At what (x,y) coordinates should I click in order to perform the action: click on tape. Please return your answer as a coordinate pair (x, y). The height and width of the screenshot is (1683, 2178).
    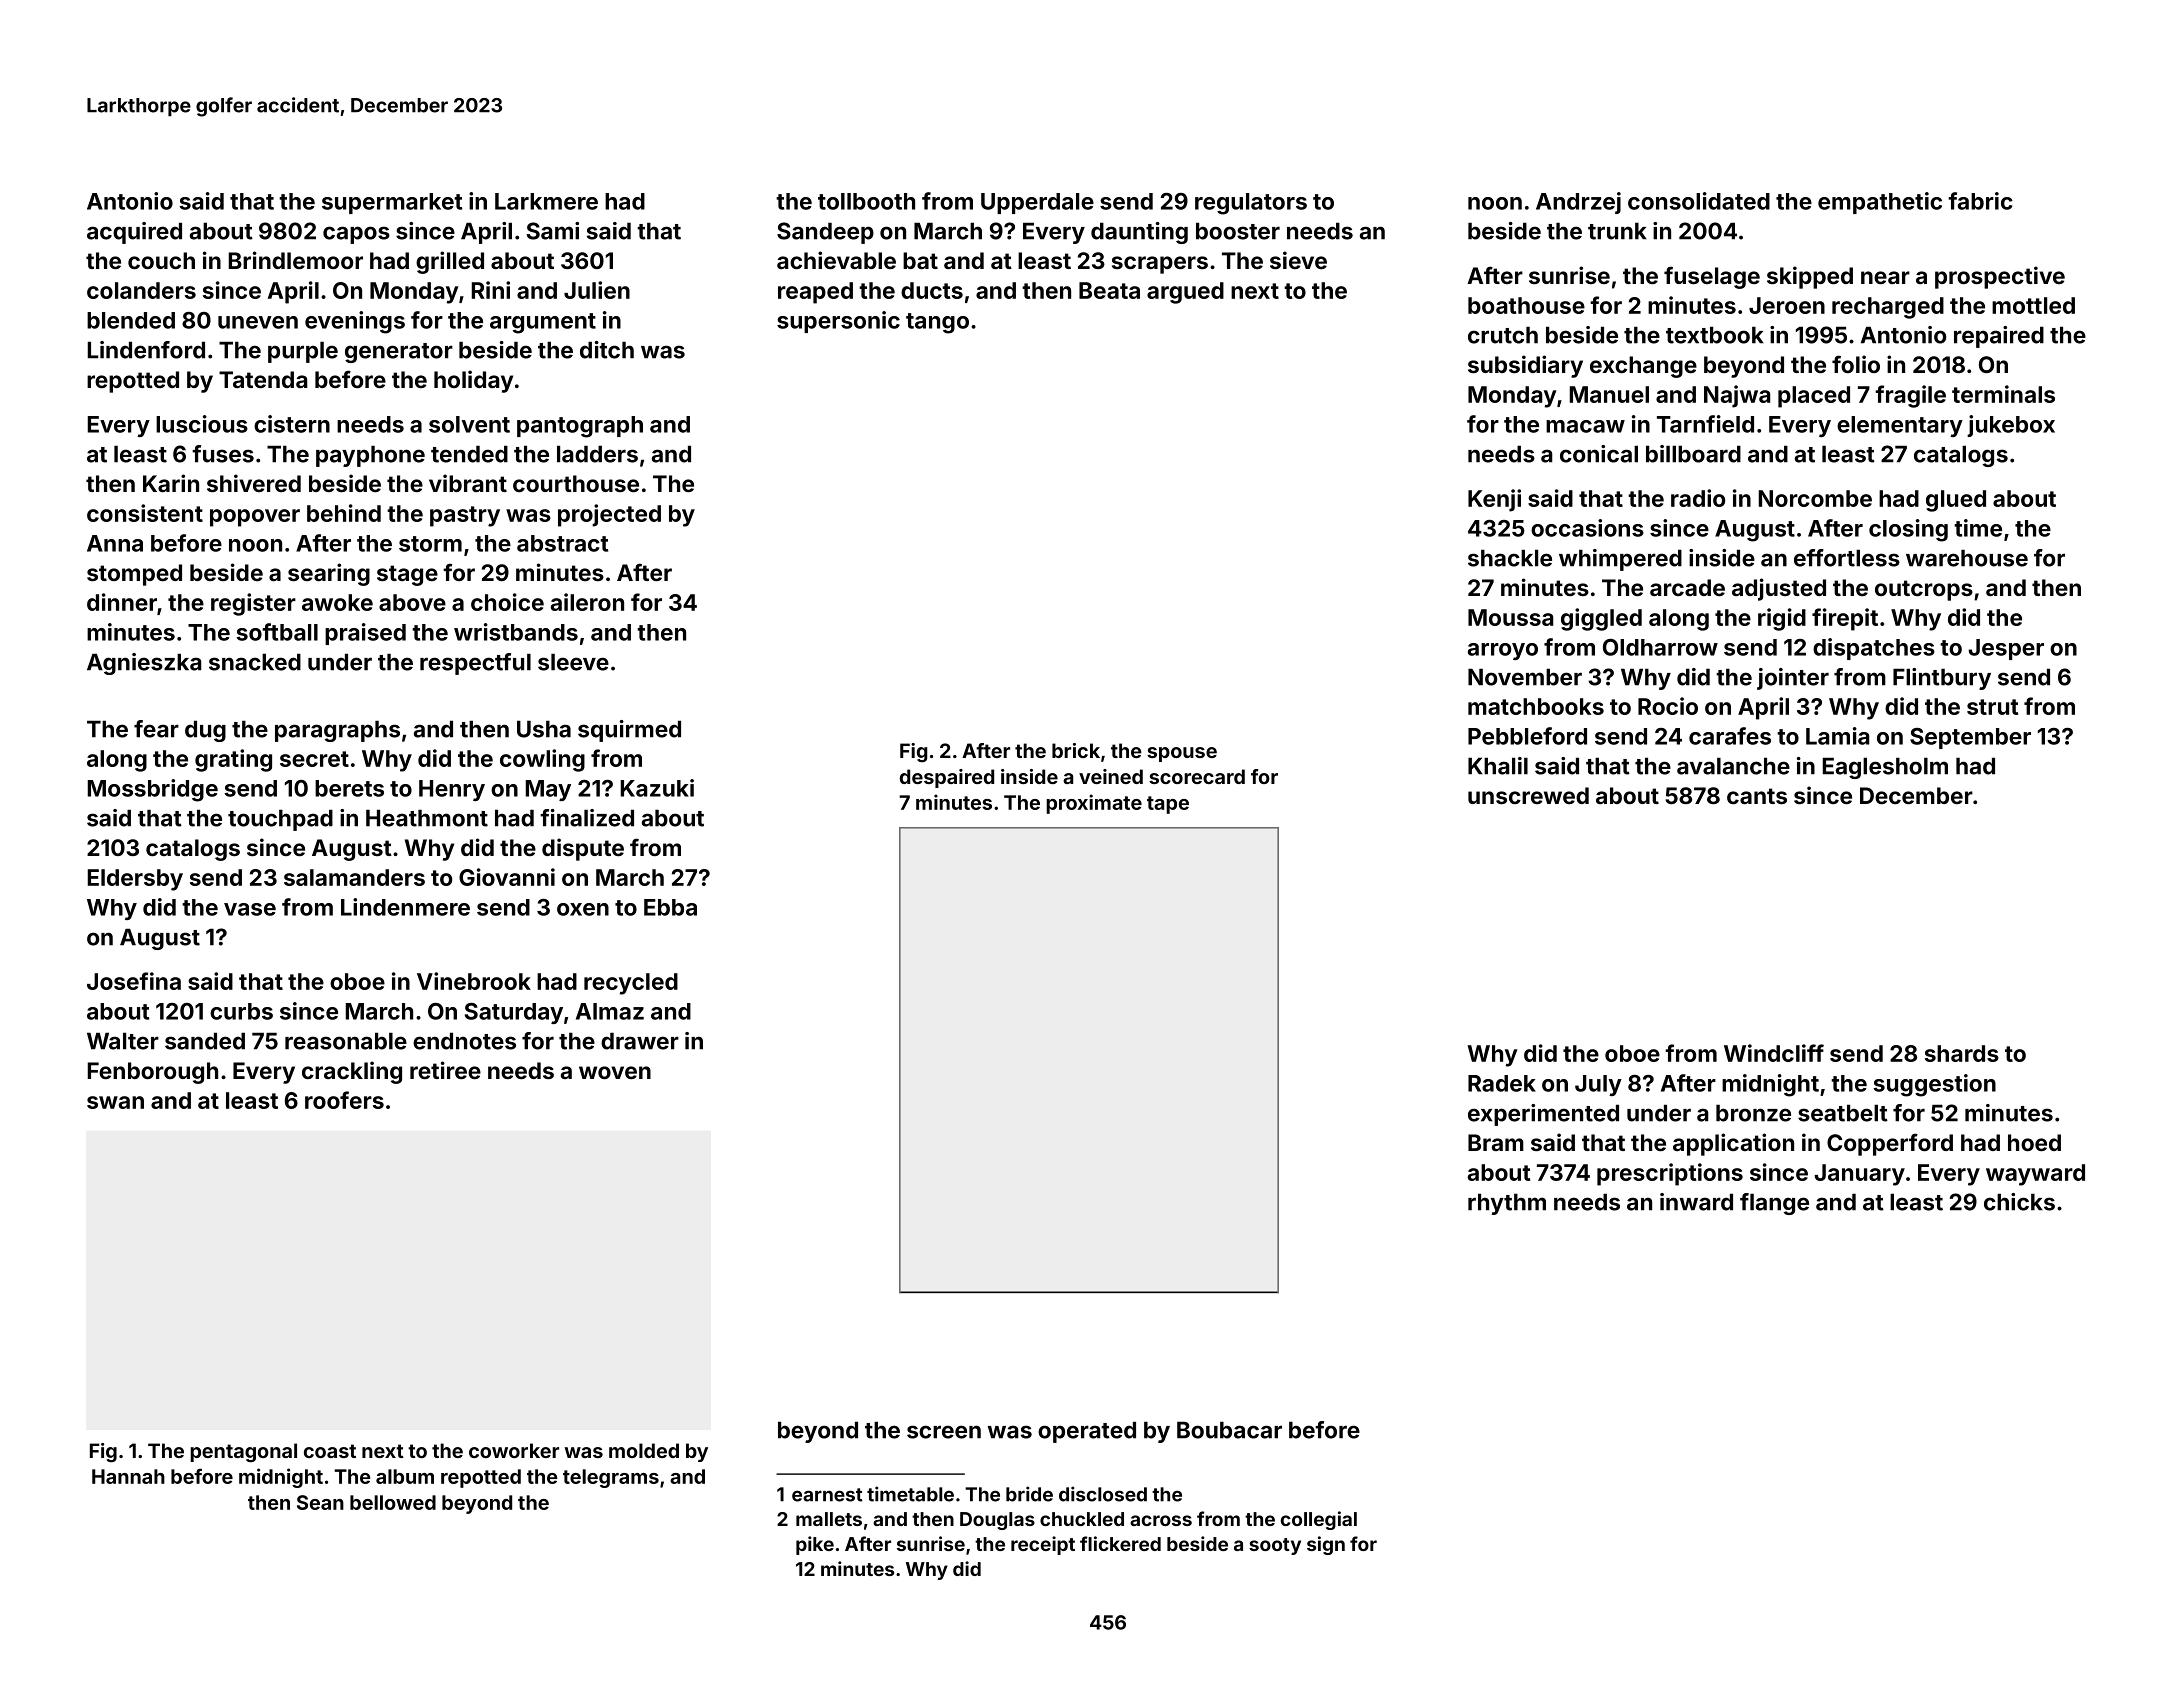
    Looking at the image, I should click on (1168, 805).
